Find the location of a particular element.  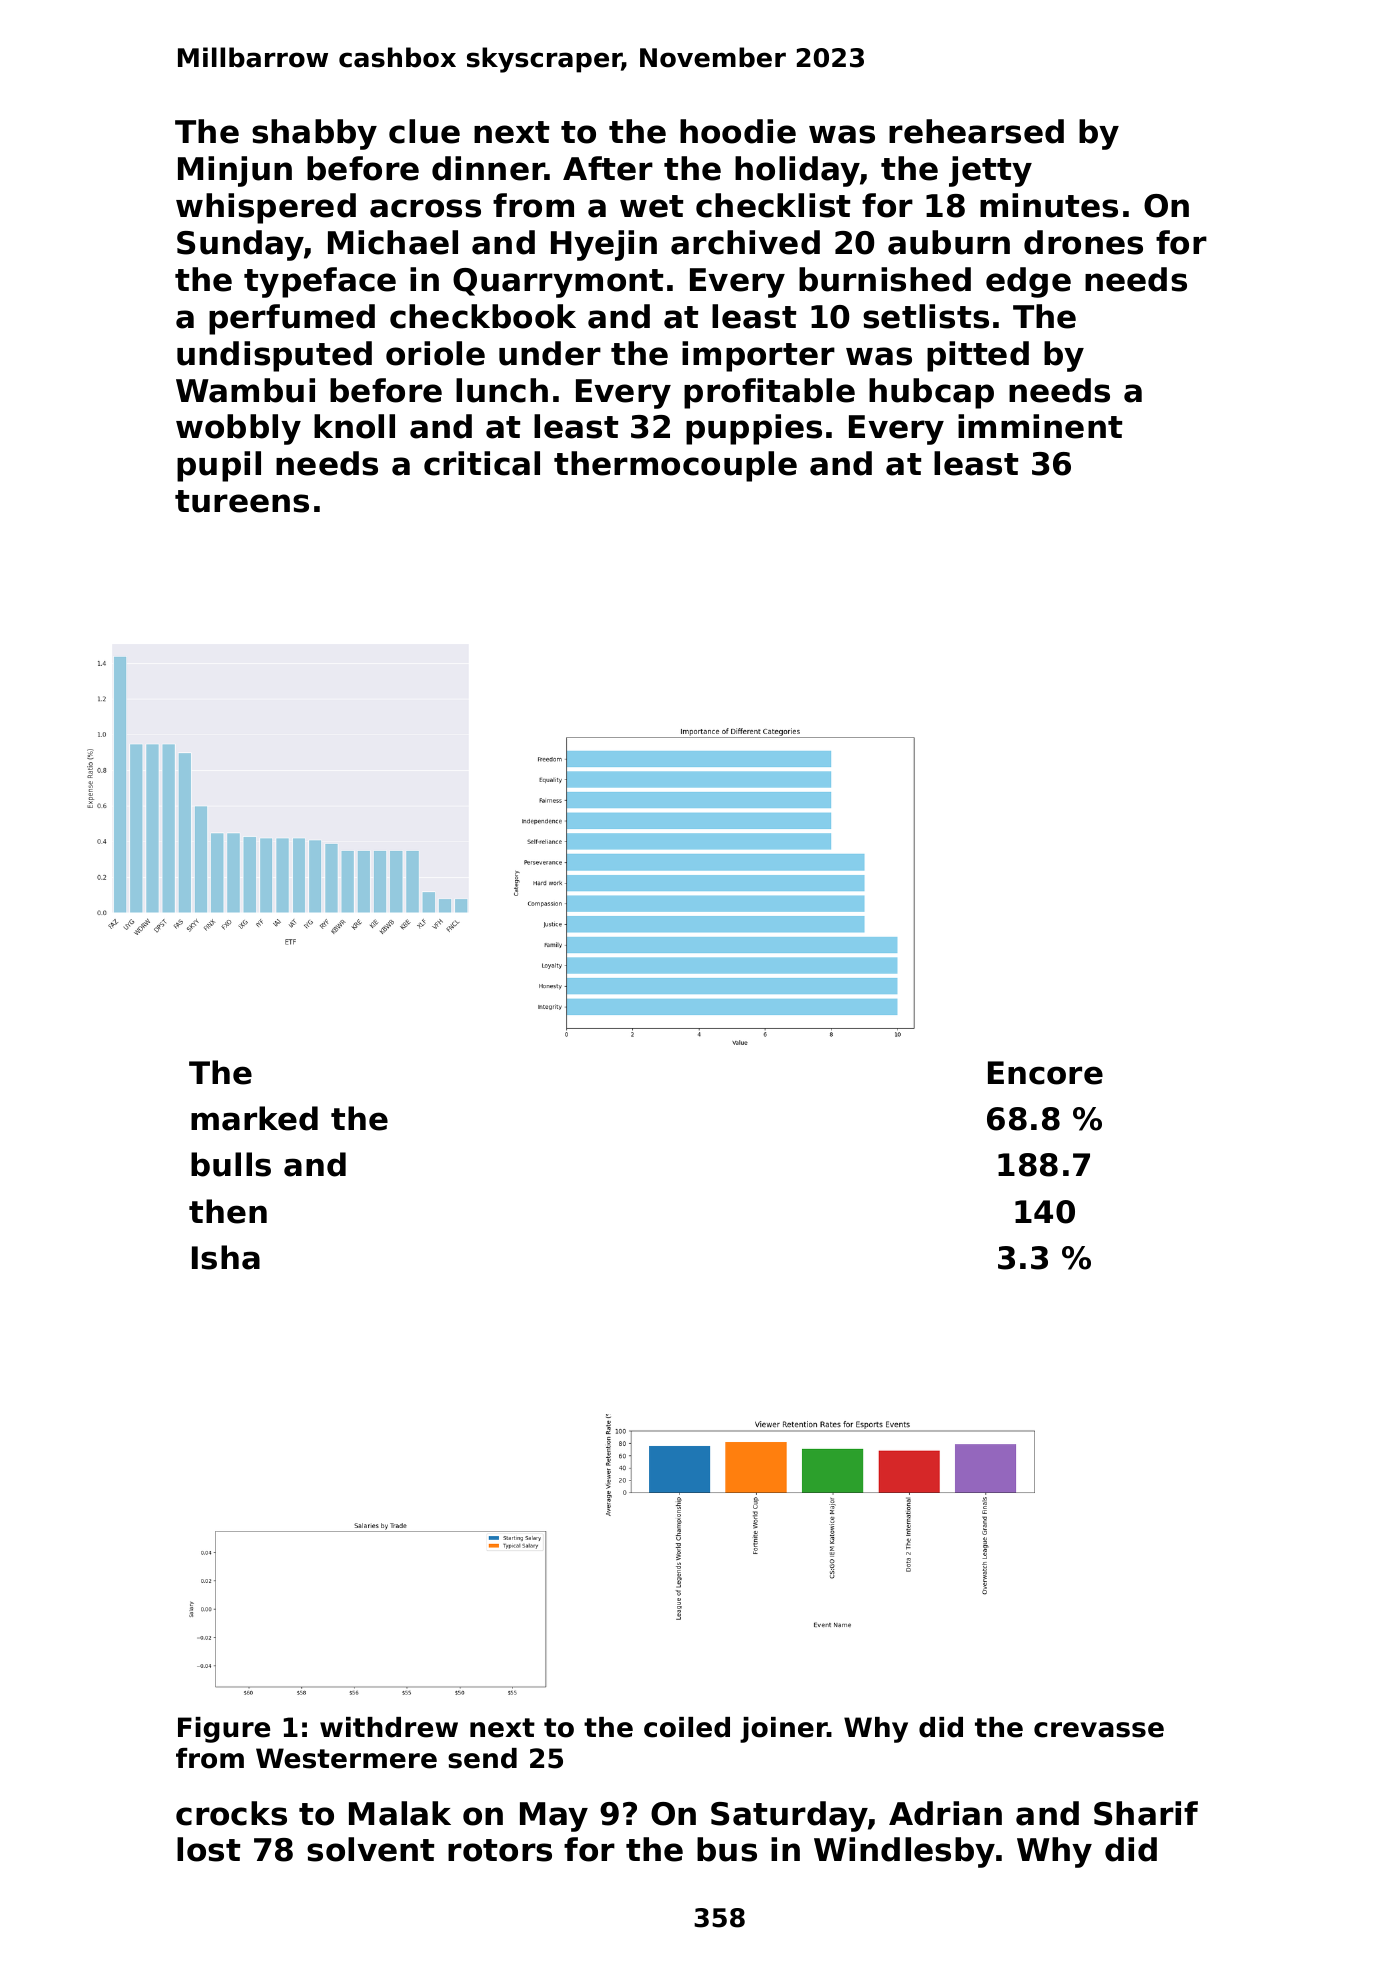

hoodie is located at coordinates (738, 131).
